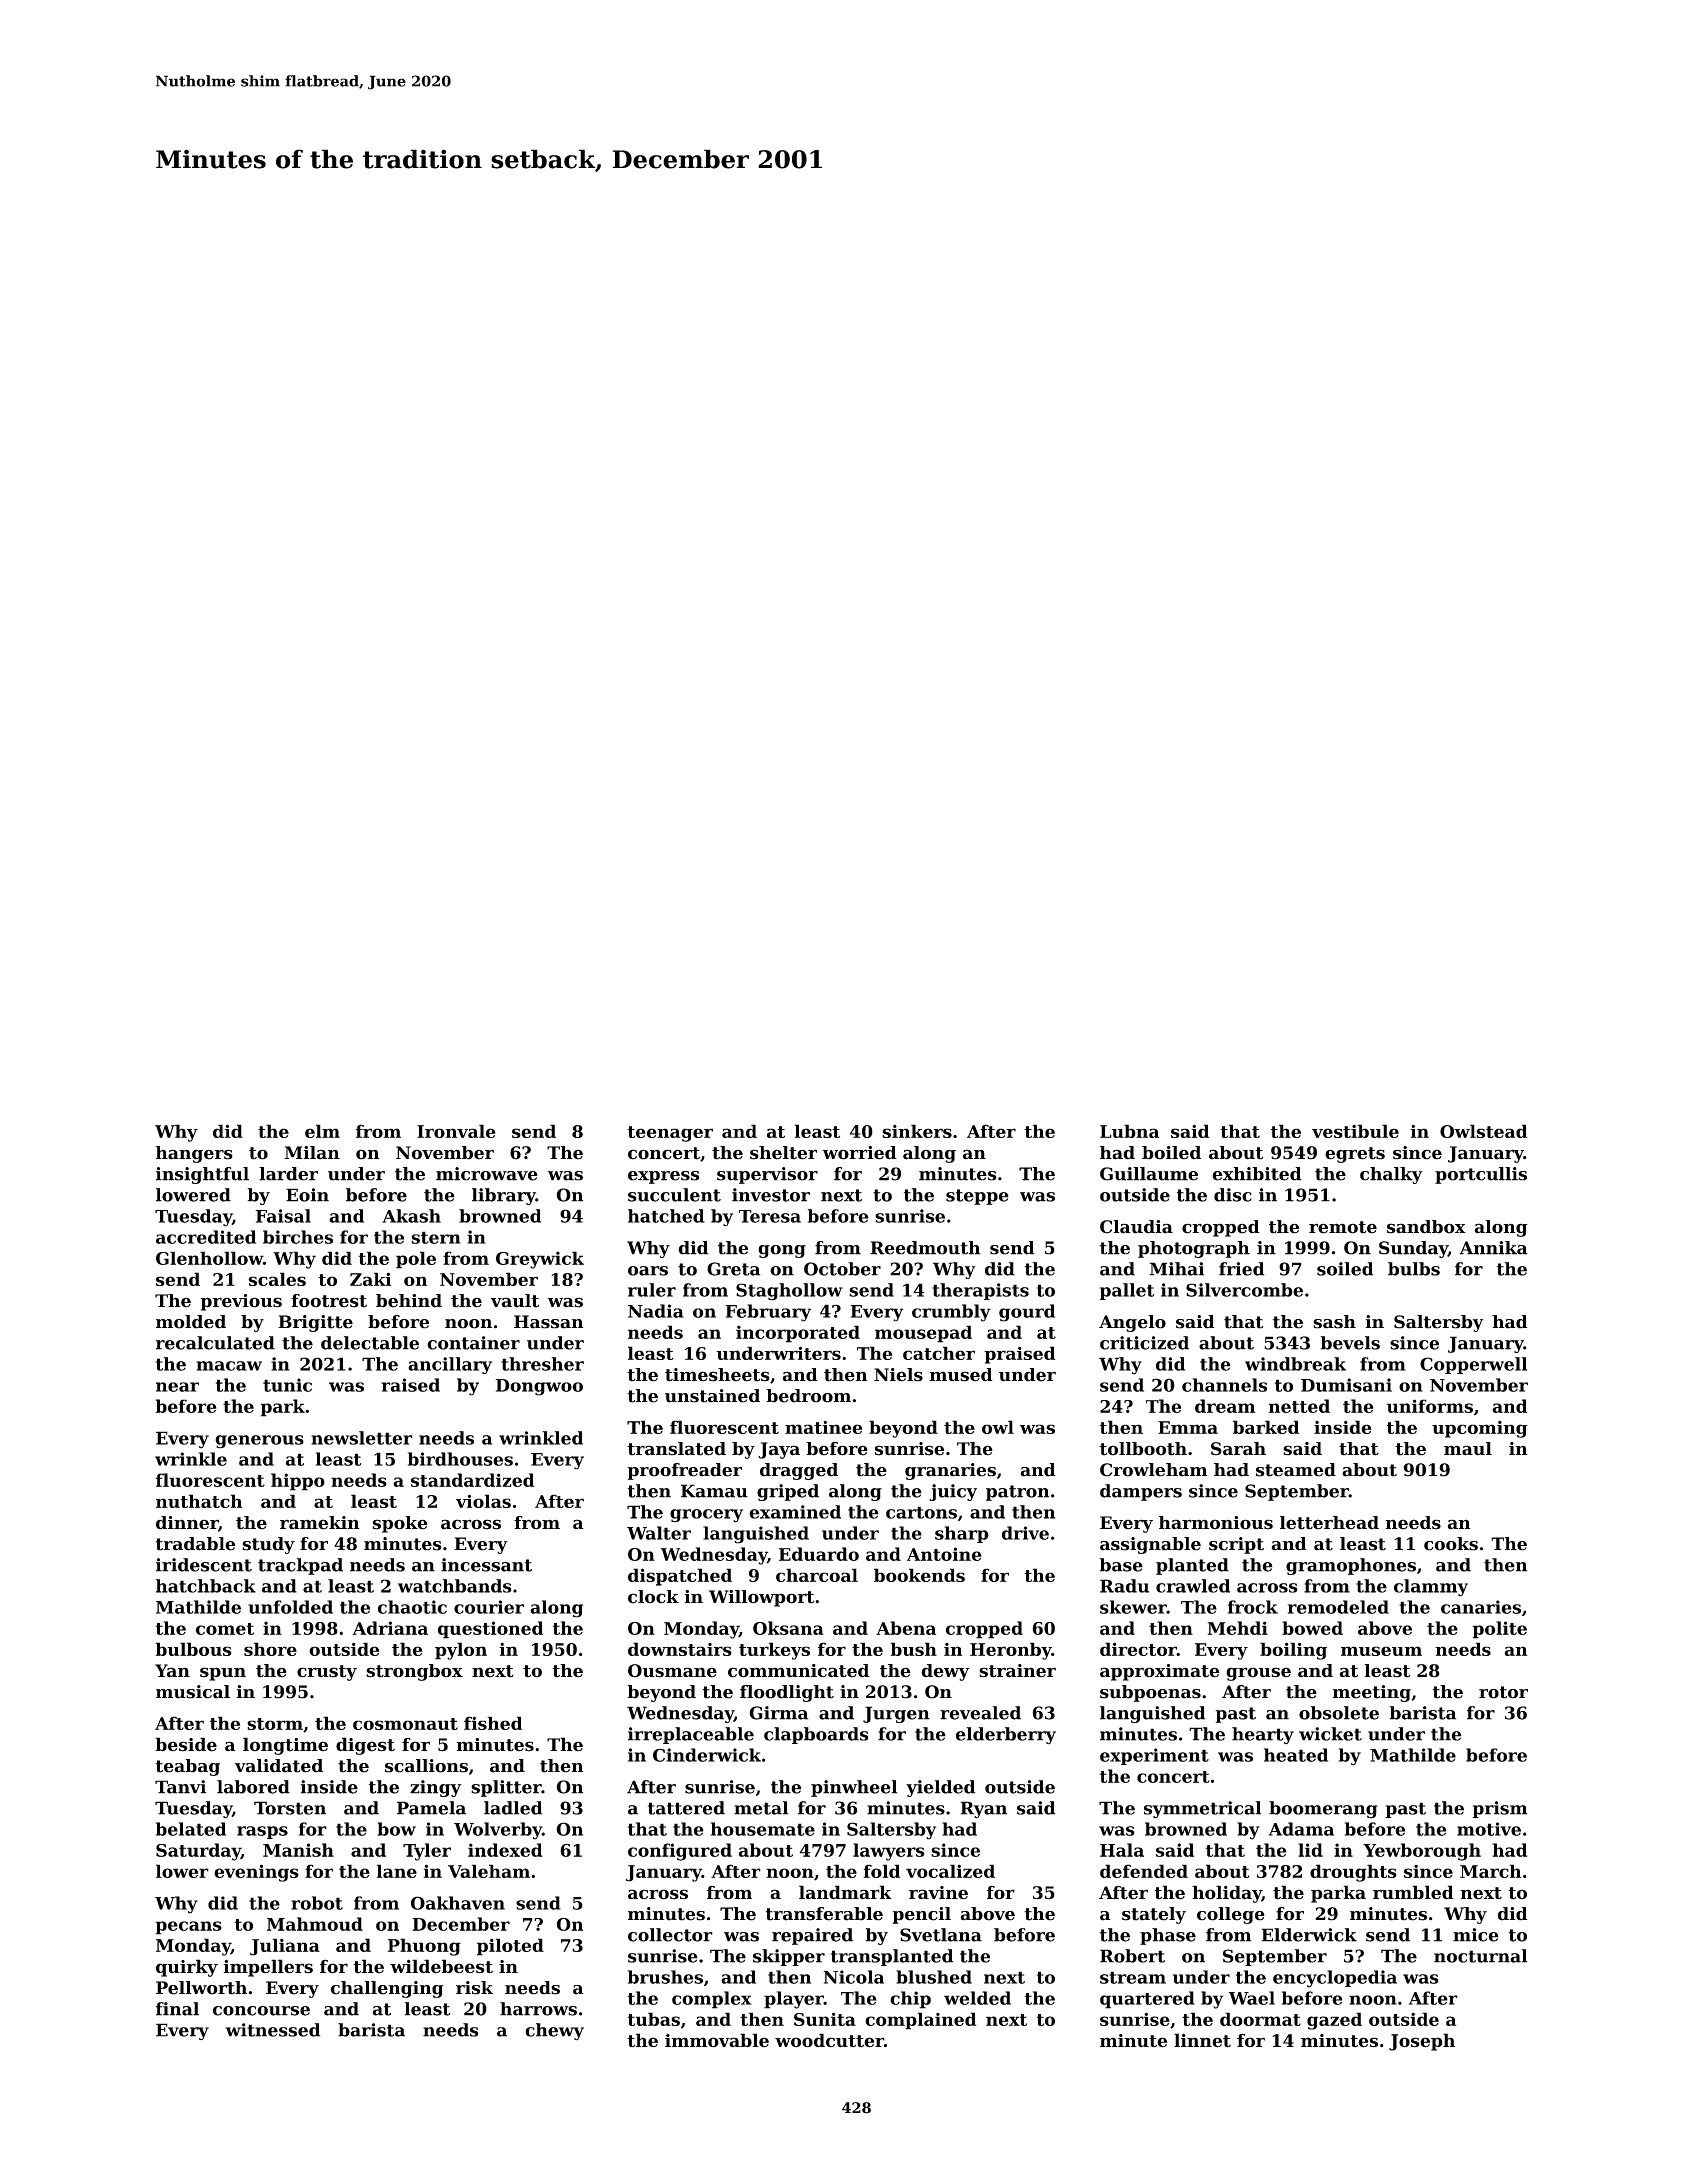  Describe the element at coordinates (1346, 1385) in the document. I see `Dumisani` at that location.
